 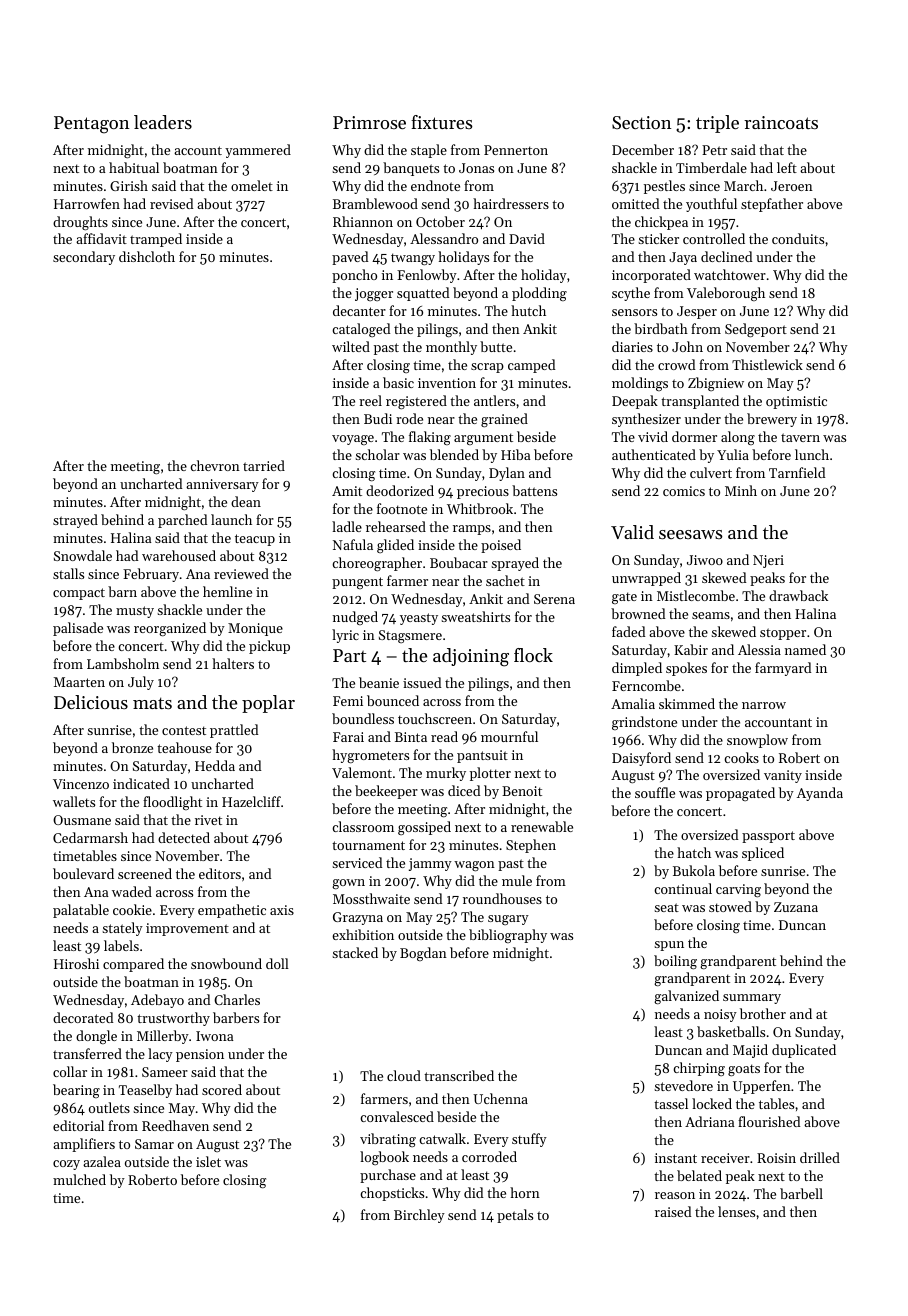 What do you see at coordinates (78, 1125) in the document?
I see `editorial` at bounding box center [78, 1125].
